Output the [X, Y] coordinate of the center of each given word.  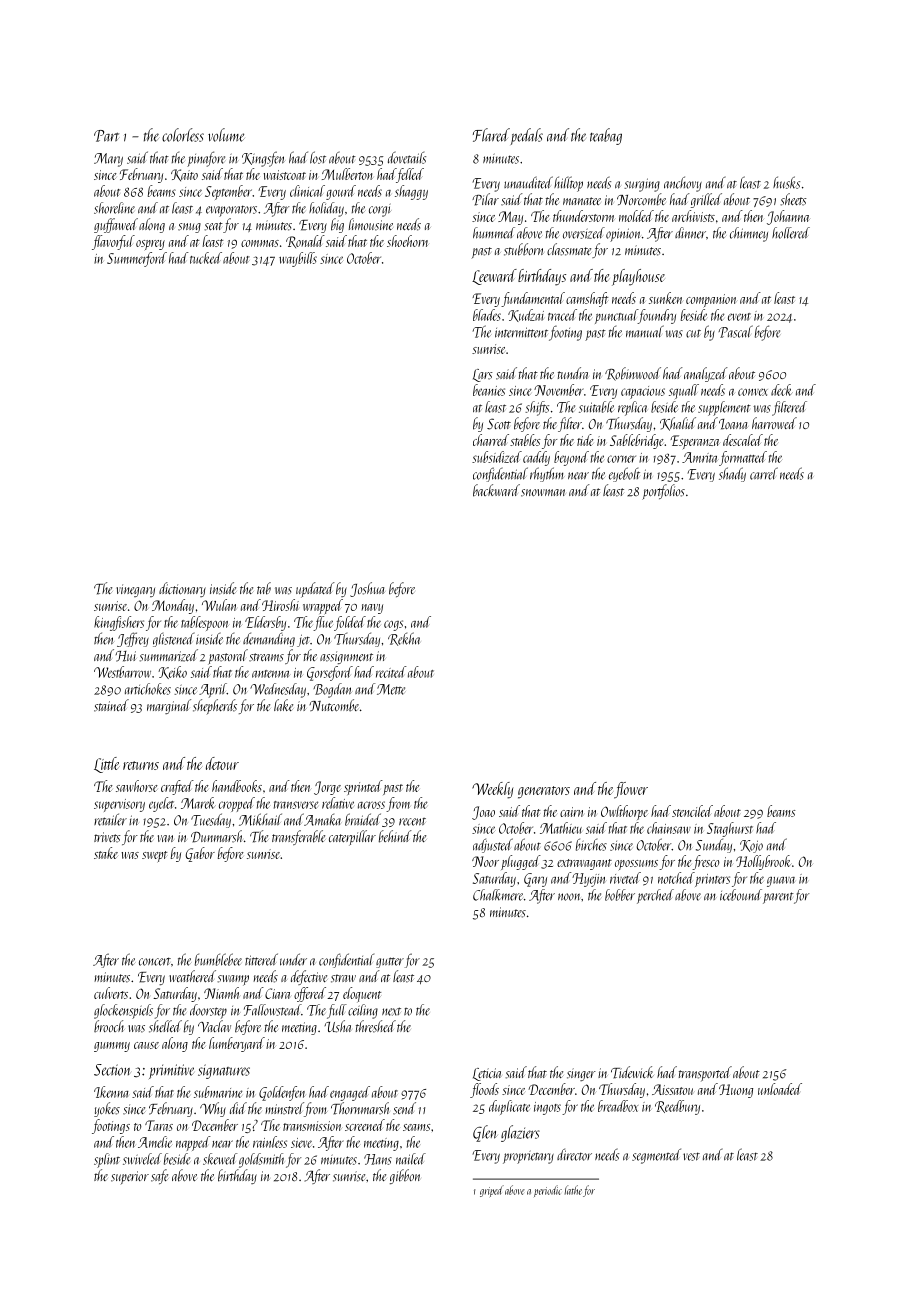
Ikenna [111, 1092]
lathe [573, 1190]
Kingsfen [263, 159]
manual [645, 331]
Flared [491, 135]
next [391, 1011]
